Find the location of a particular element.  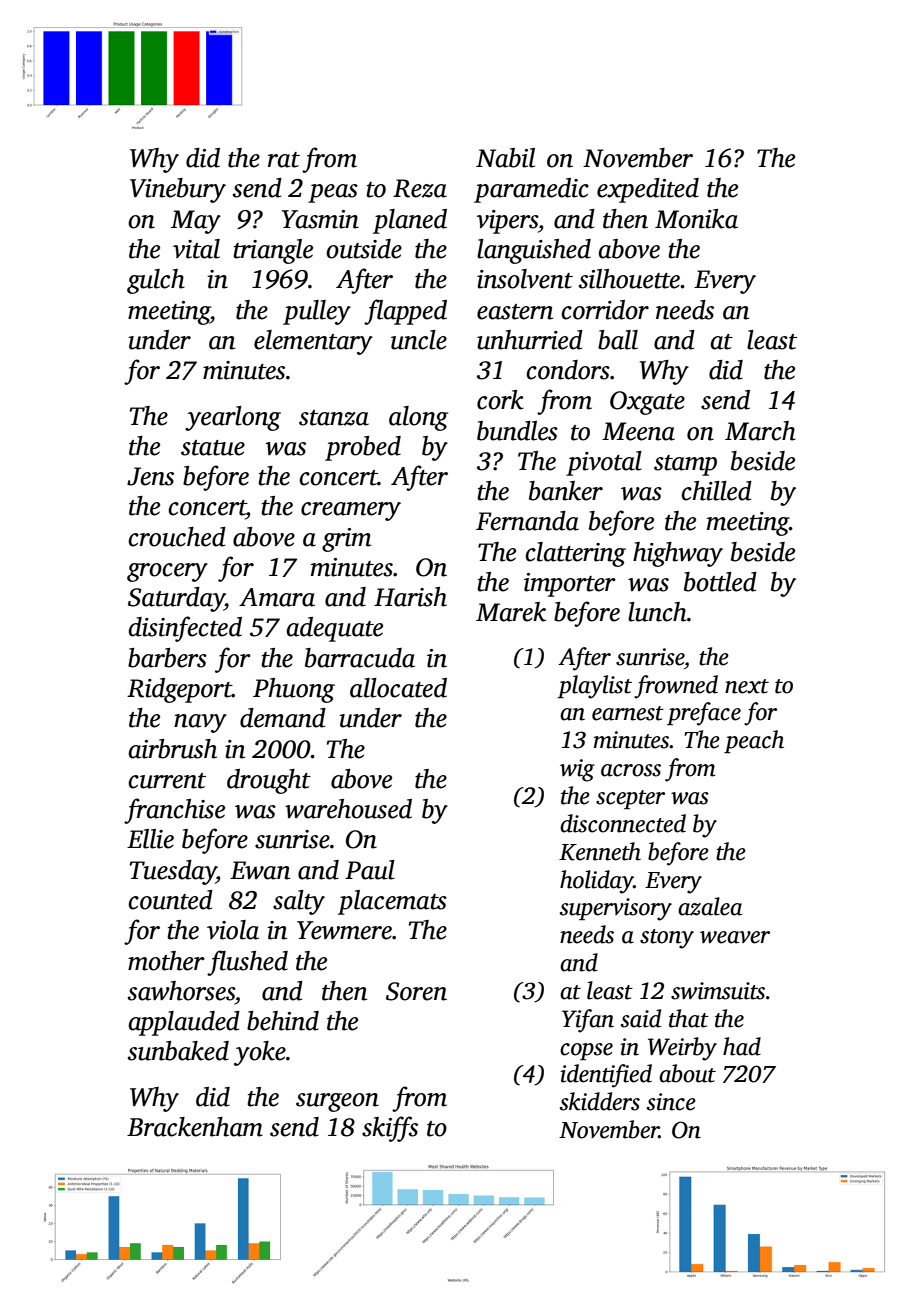

yoke is located at coordinates (260, 1053).
